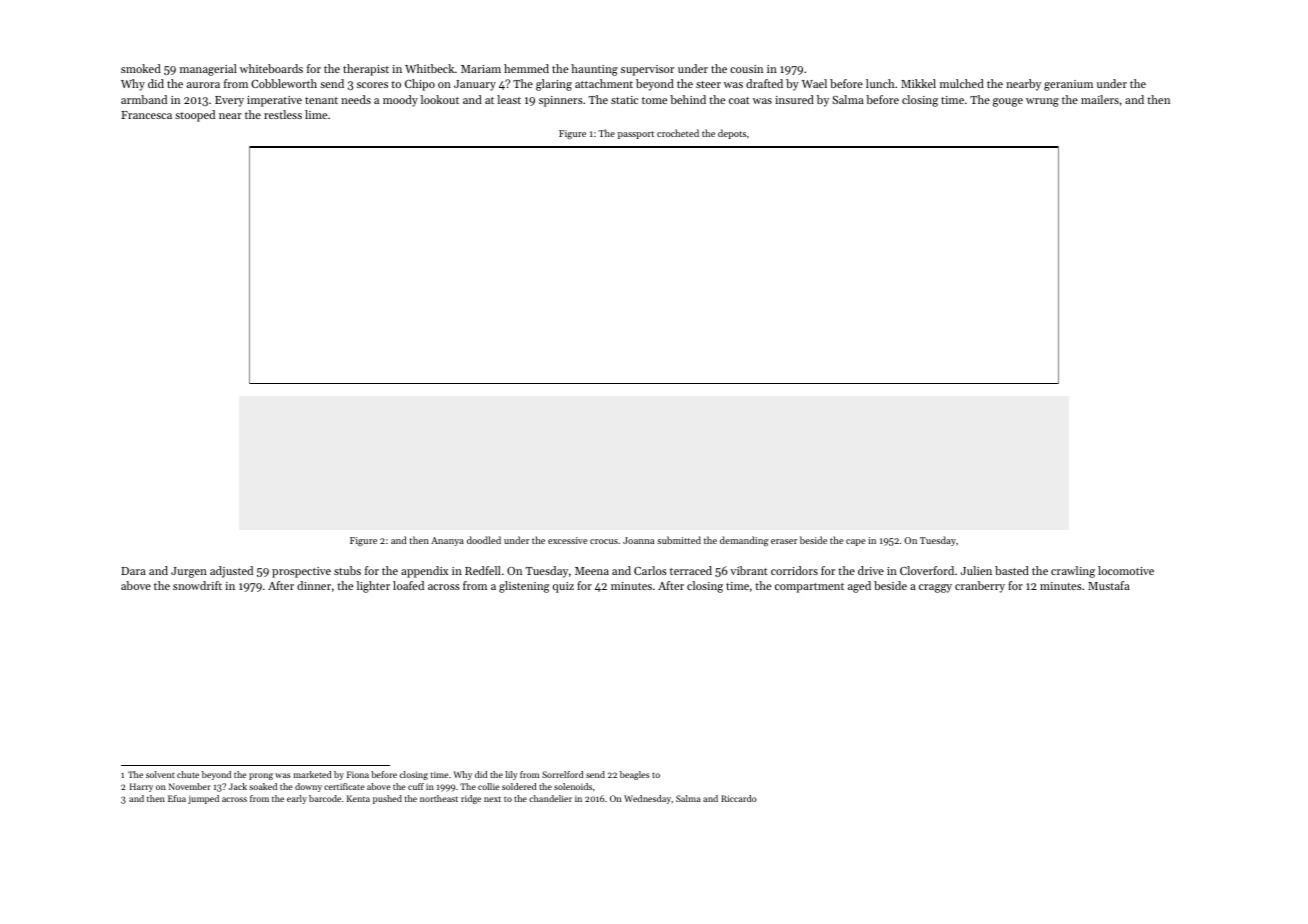 This screenshot has height=924, width=1308. Describe the element at coordinates (567, 540) in the screenshot. I see `excessive` at that location.
